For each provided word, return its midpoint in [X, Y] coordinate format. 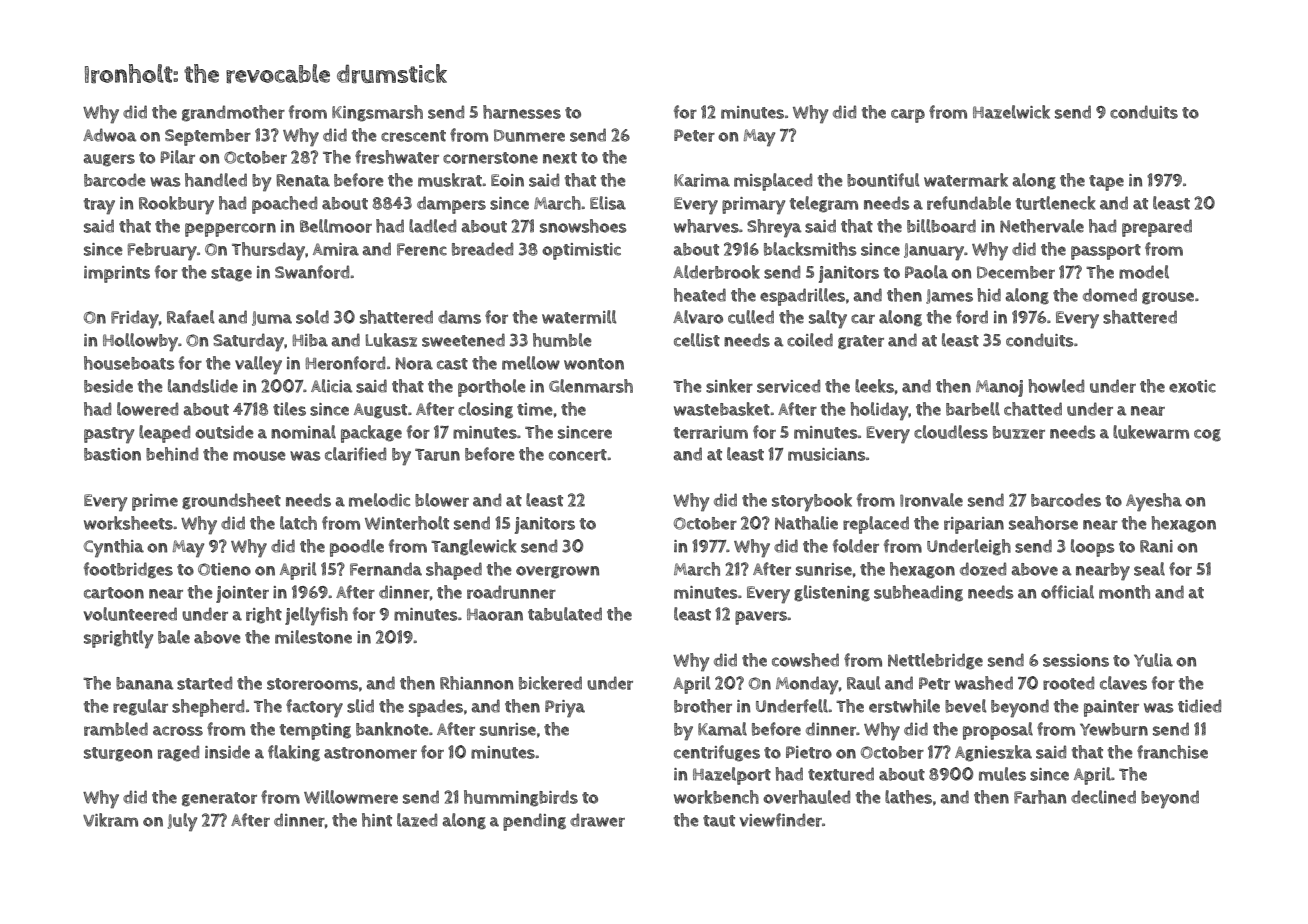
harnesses [522, 112]
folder [856, 546]
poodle [357, 548]
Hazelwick [1011, 112]
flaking [294, 753]
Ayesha [1154, 502]
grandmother [233, 113]
